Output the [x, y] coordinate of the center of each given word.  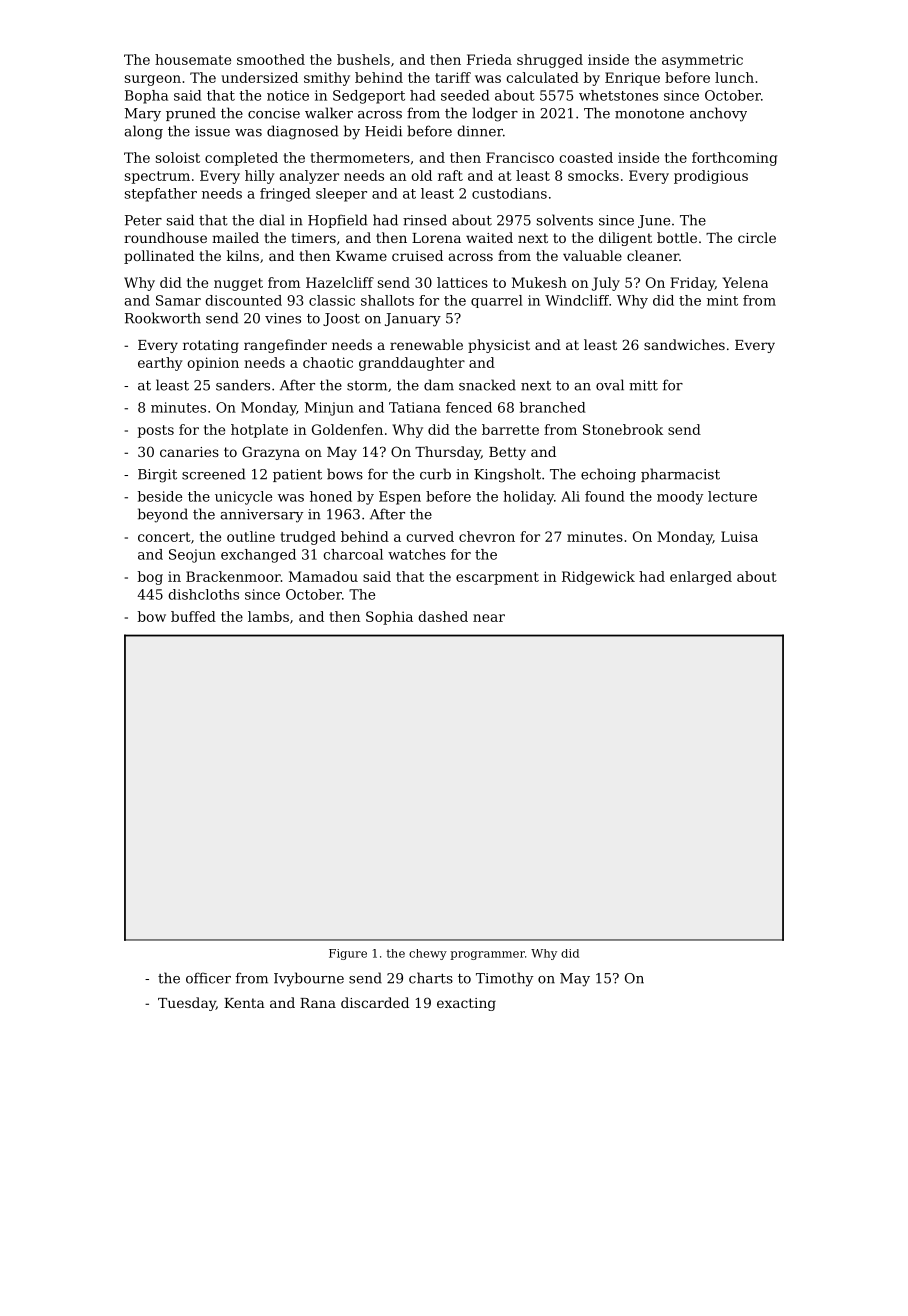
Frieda [489, 59]
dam [439, 385]
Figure [348, 954]
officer [208, 978]
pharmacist [680, 475]
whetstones [618, 95]
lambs [268, 616]
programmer [488, 955]
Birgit [157, 476]
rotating [211, 346]
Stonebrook [623, 429]
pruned [191, 114]
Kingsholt [507, 475]
